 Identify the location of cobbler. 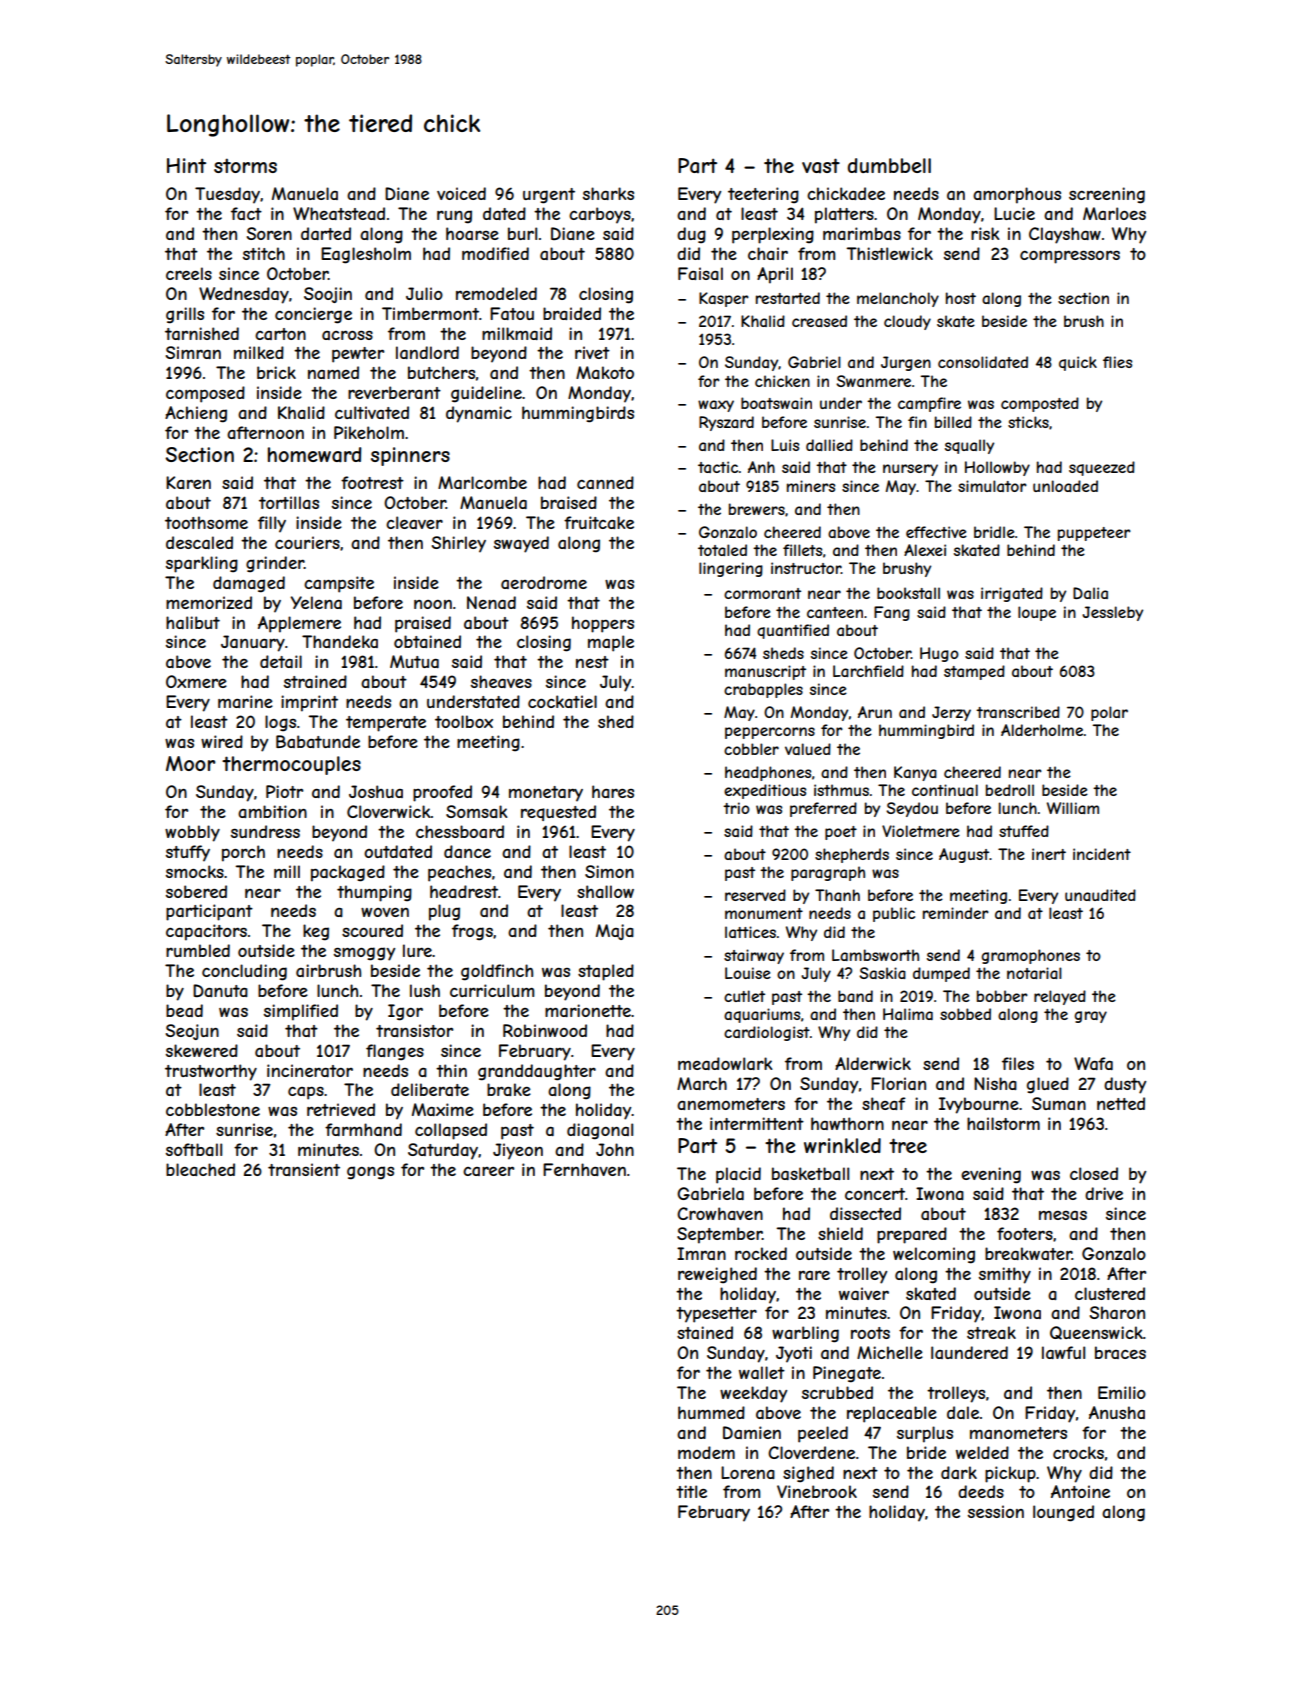
(751, 749).
